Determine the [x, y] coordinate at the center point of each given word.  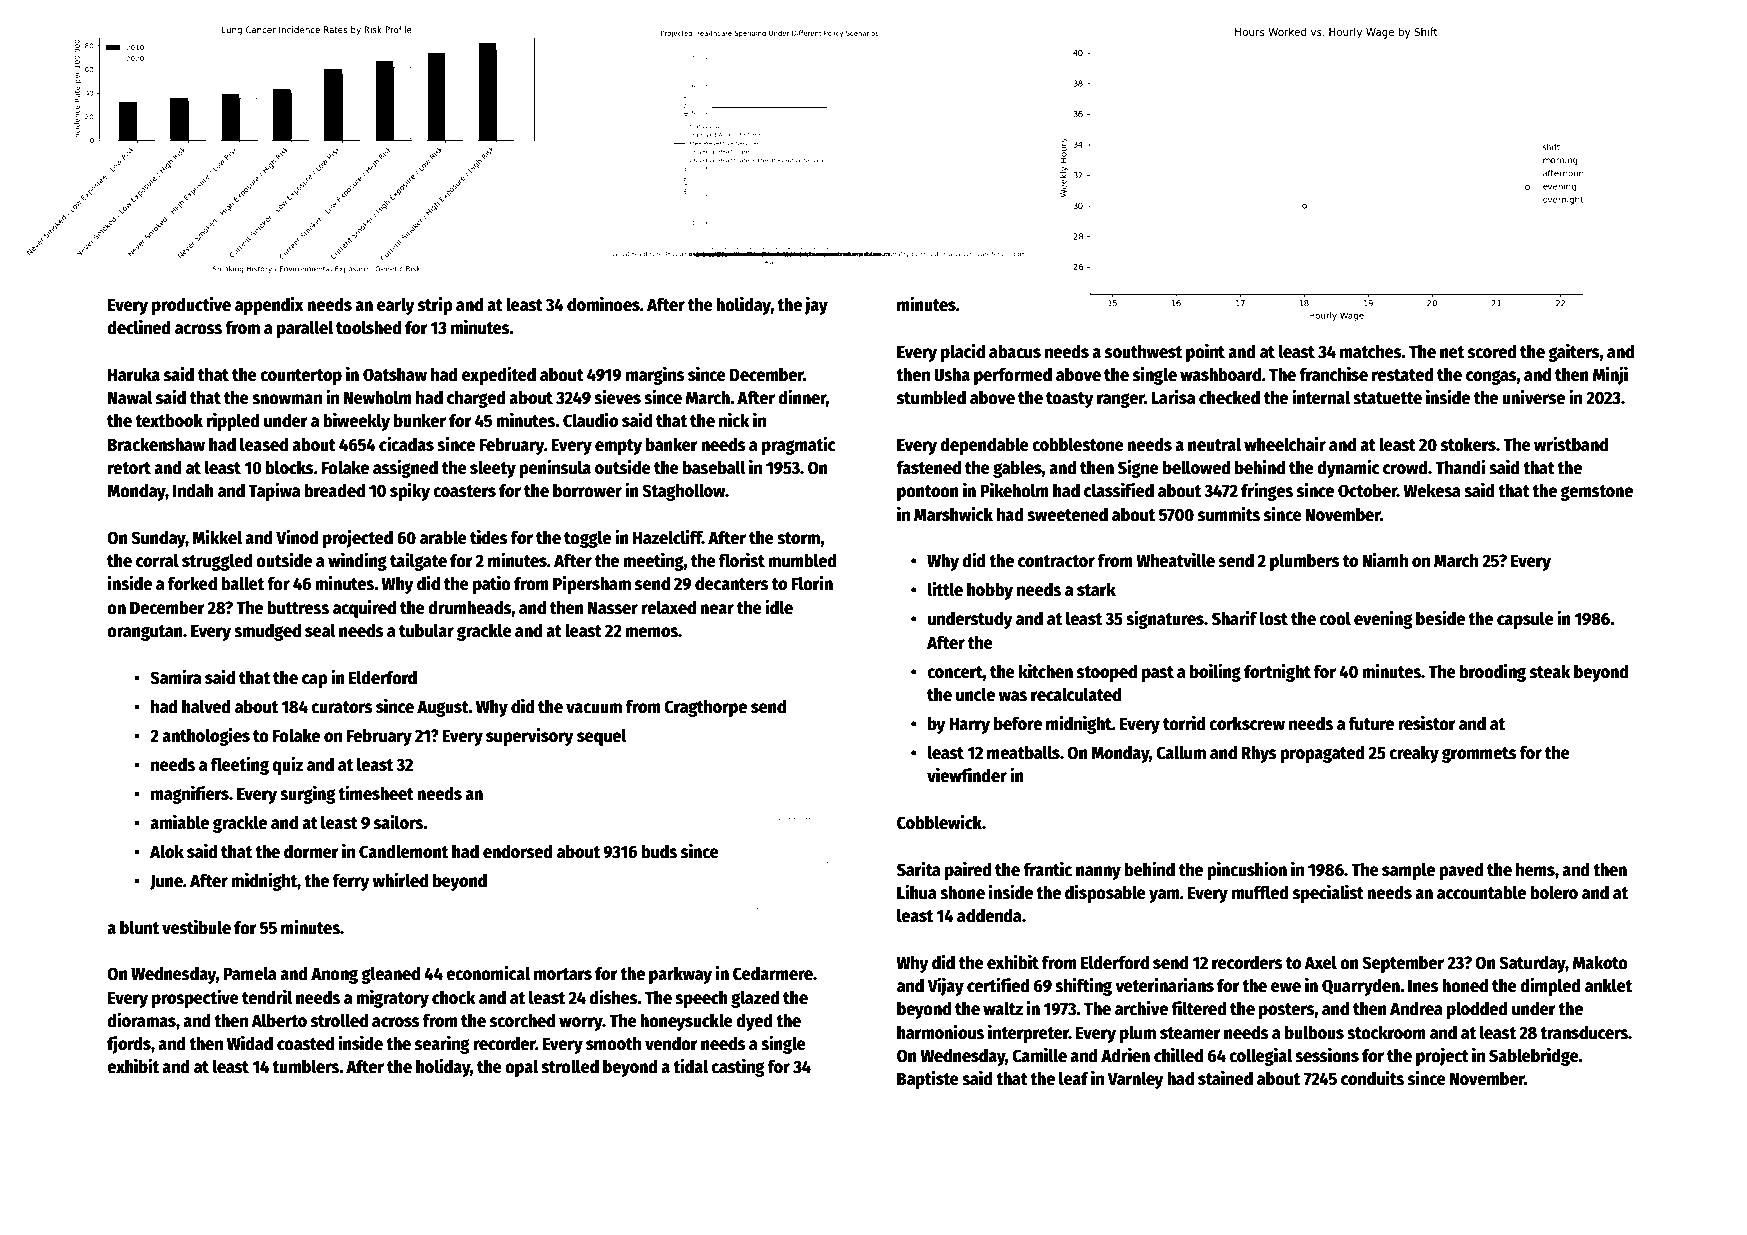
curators [342, 707]
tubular [426, 630]
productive [191, 305]
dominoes [603, 304]
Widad [250, 1043]
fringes [1267, 491]
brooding [1492, 672]
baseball [714, 467]
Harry [969, 726]
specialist [1328, 894]
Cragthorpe [705, 708]
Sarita [919, 869]
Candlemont [403, 851]
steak [1550, 671]
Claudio [590, 420]
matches [1371, 351]
